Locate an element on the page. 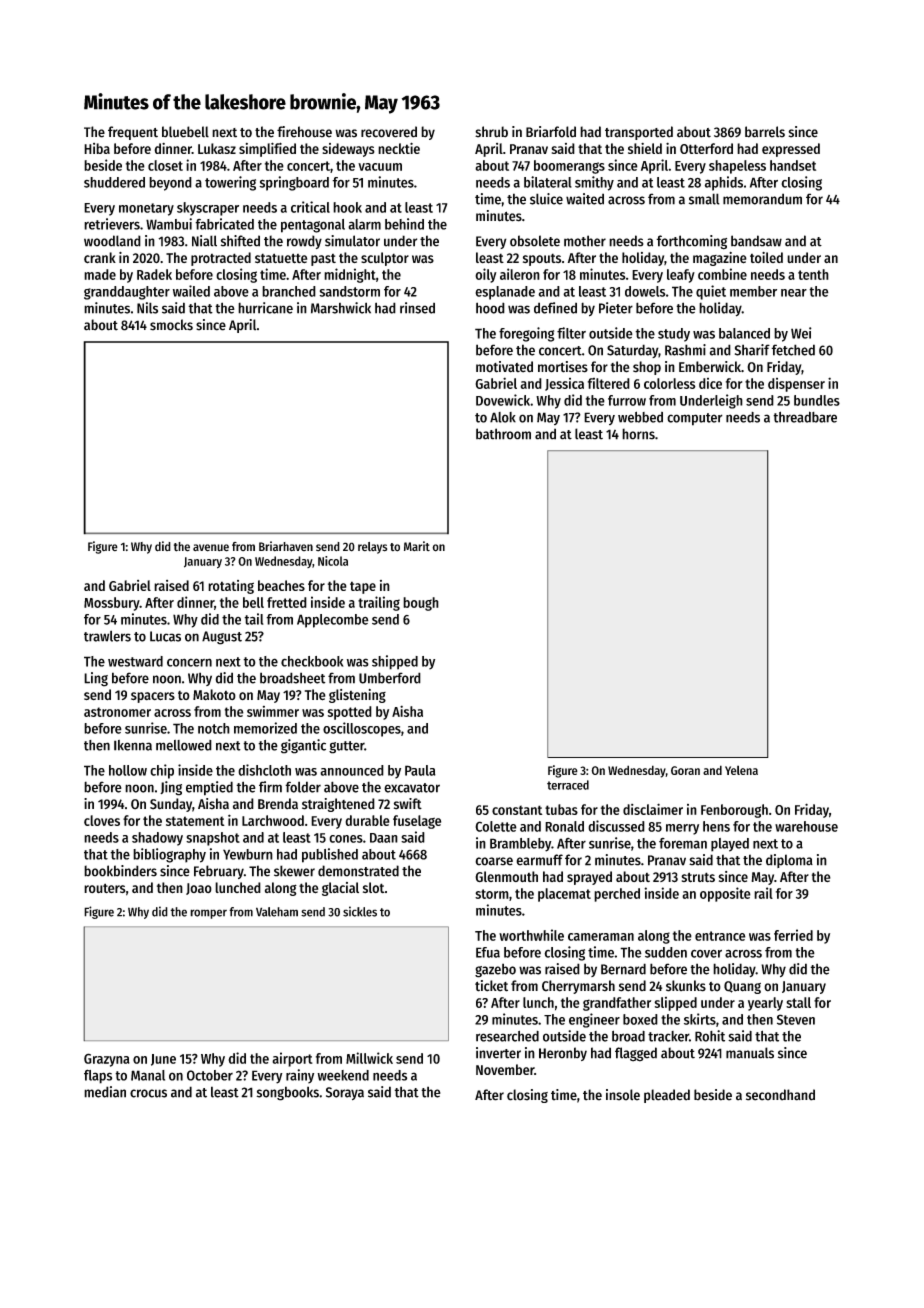 Image resolution: width=924 pixels, height=1308 pixels. Lukasz is located at coordinates (217, 148).
